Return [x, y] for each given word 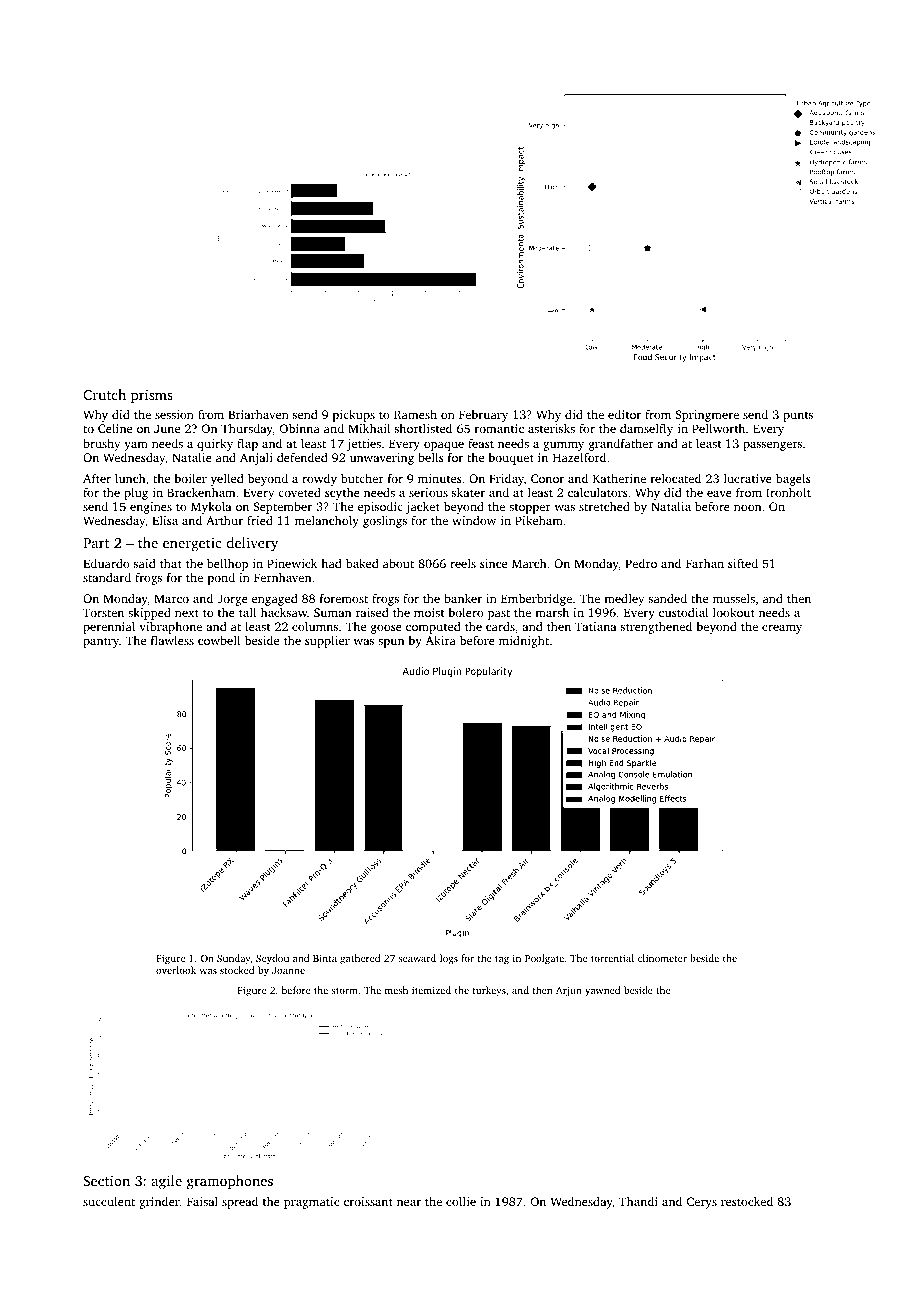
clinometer [662, 958]
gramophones [230, 1182]
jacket [423, 507]
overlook [176, 970]
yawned [602, 991]
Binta [325, 958]
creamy [782, 629]
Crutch [104, 394]
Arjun [569, 991]
